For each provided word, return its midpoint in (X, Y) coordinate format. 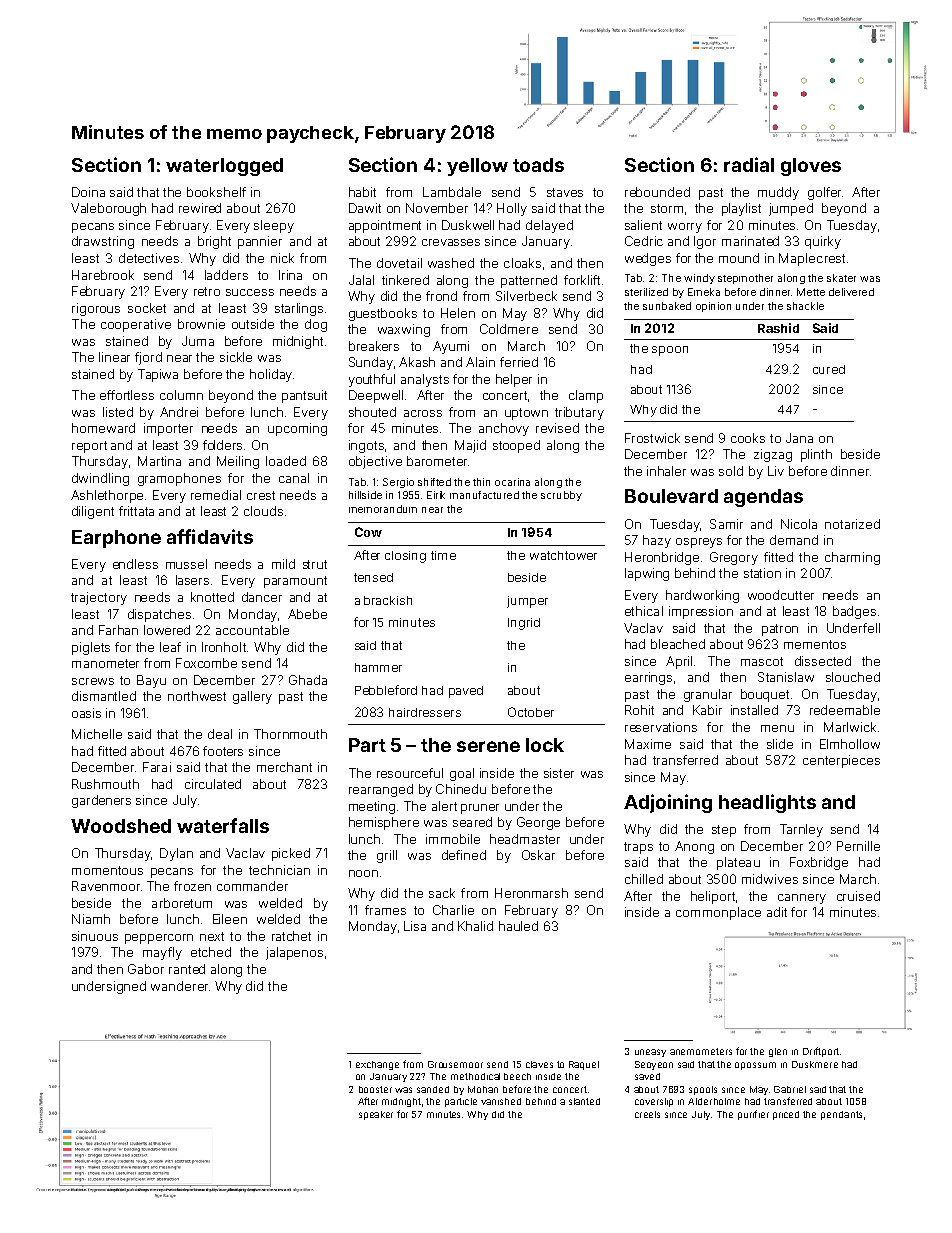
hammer (378, 667)
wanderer (179, 986)
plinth (816, 455)
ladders (226, 275)
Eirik (436, 495)
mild (283, 564)
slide (780, 744)
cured (829, 369)
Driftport (821, 1052)
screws (93, 681)
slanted (584, 1101)
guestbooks (383, 314)
